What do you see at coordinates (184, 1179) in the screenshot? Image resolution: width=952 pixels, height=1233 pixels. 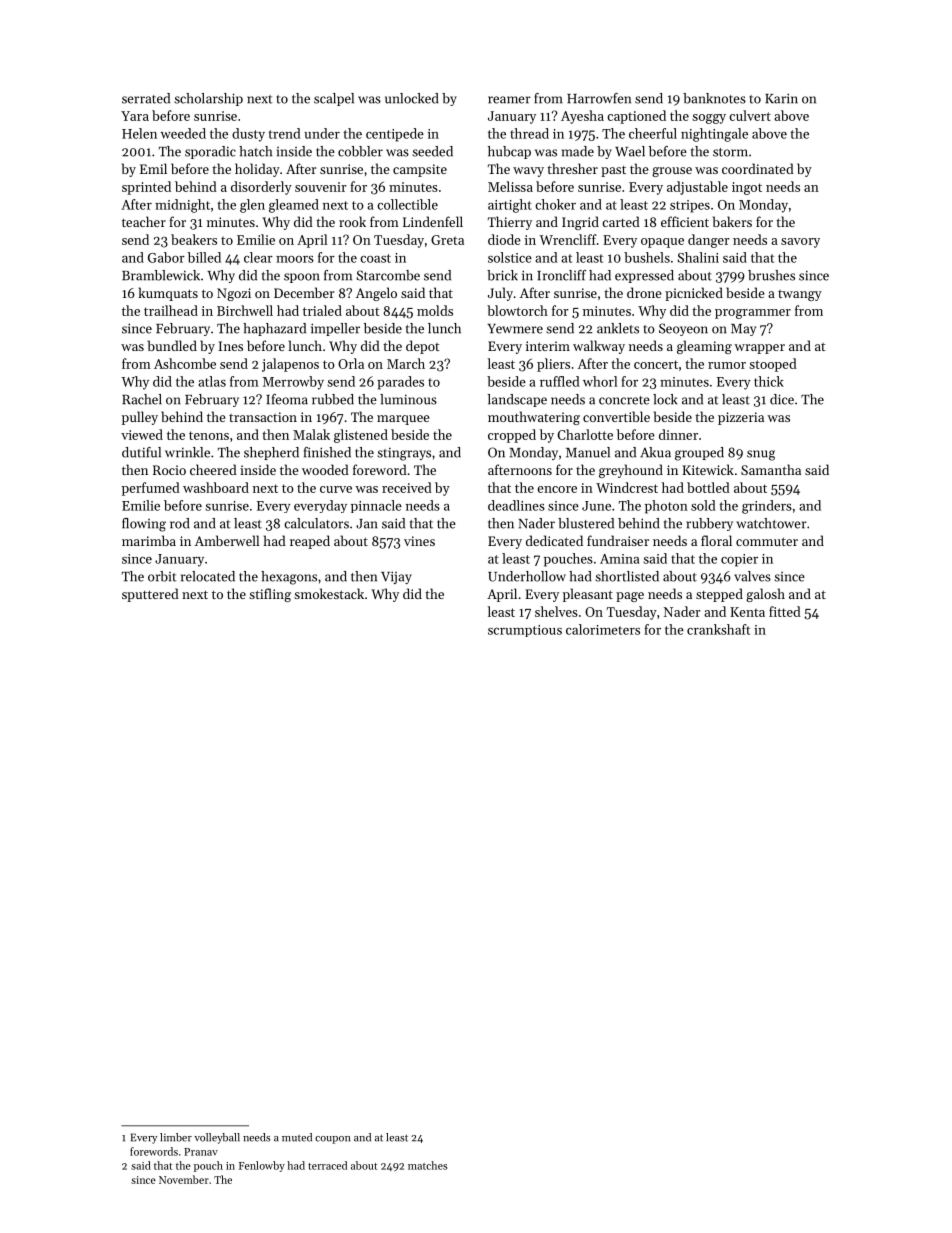 I see `November` at bounding box center [184, 1179].
